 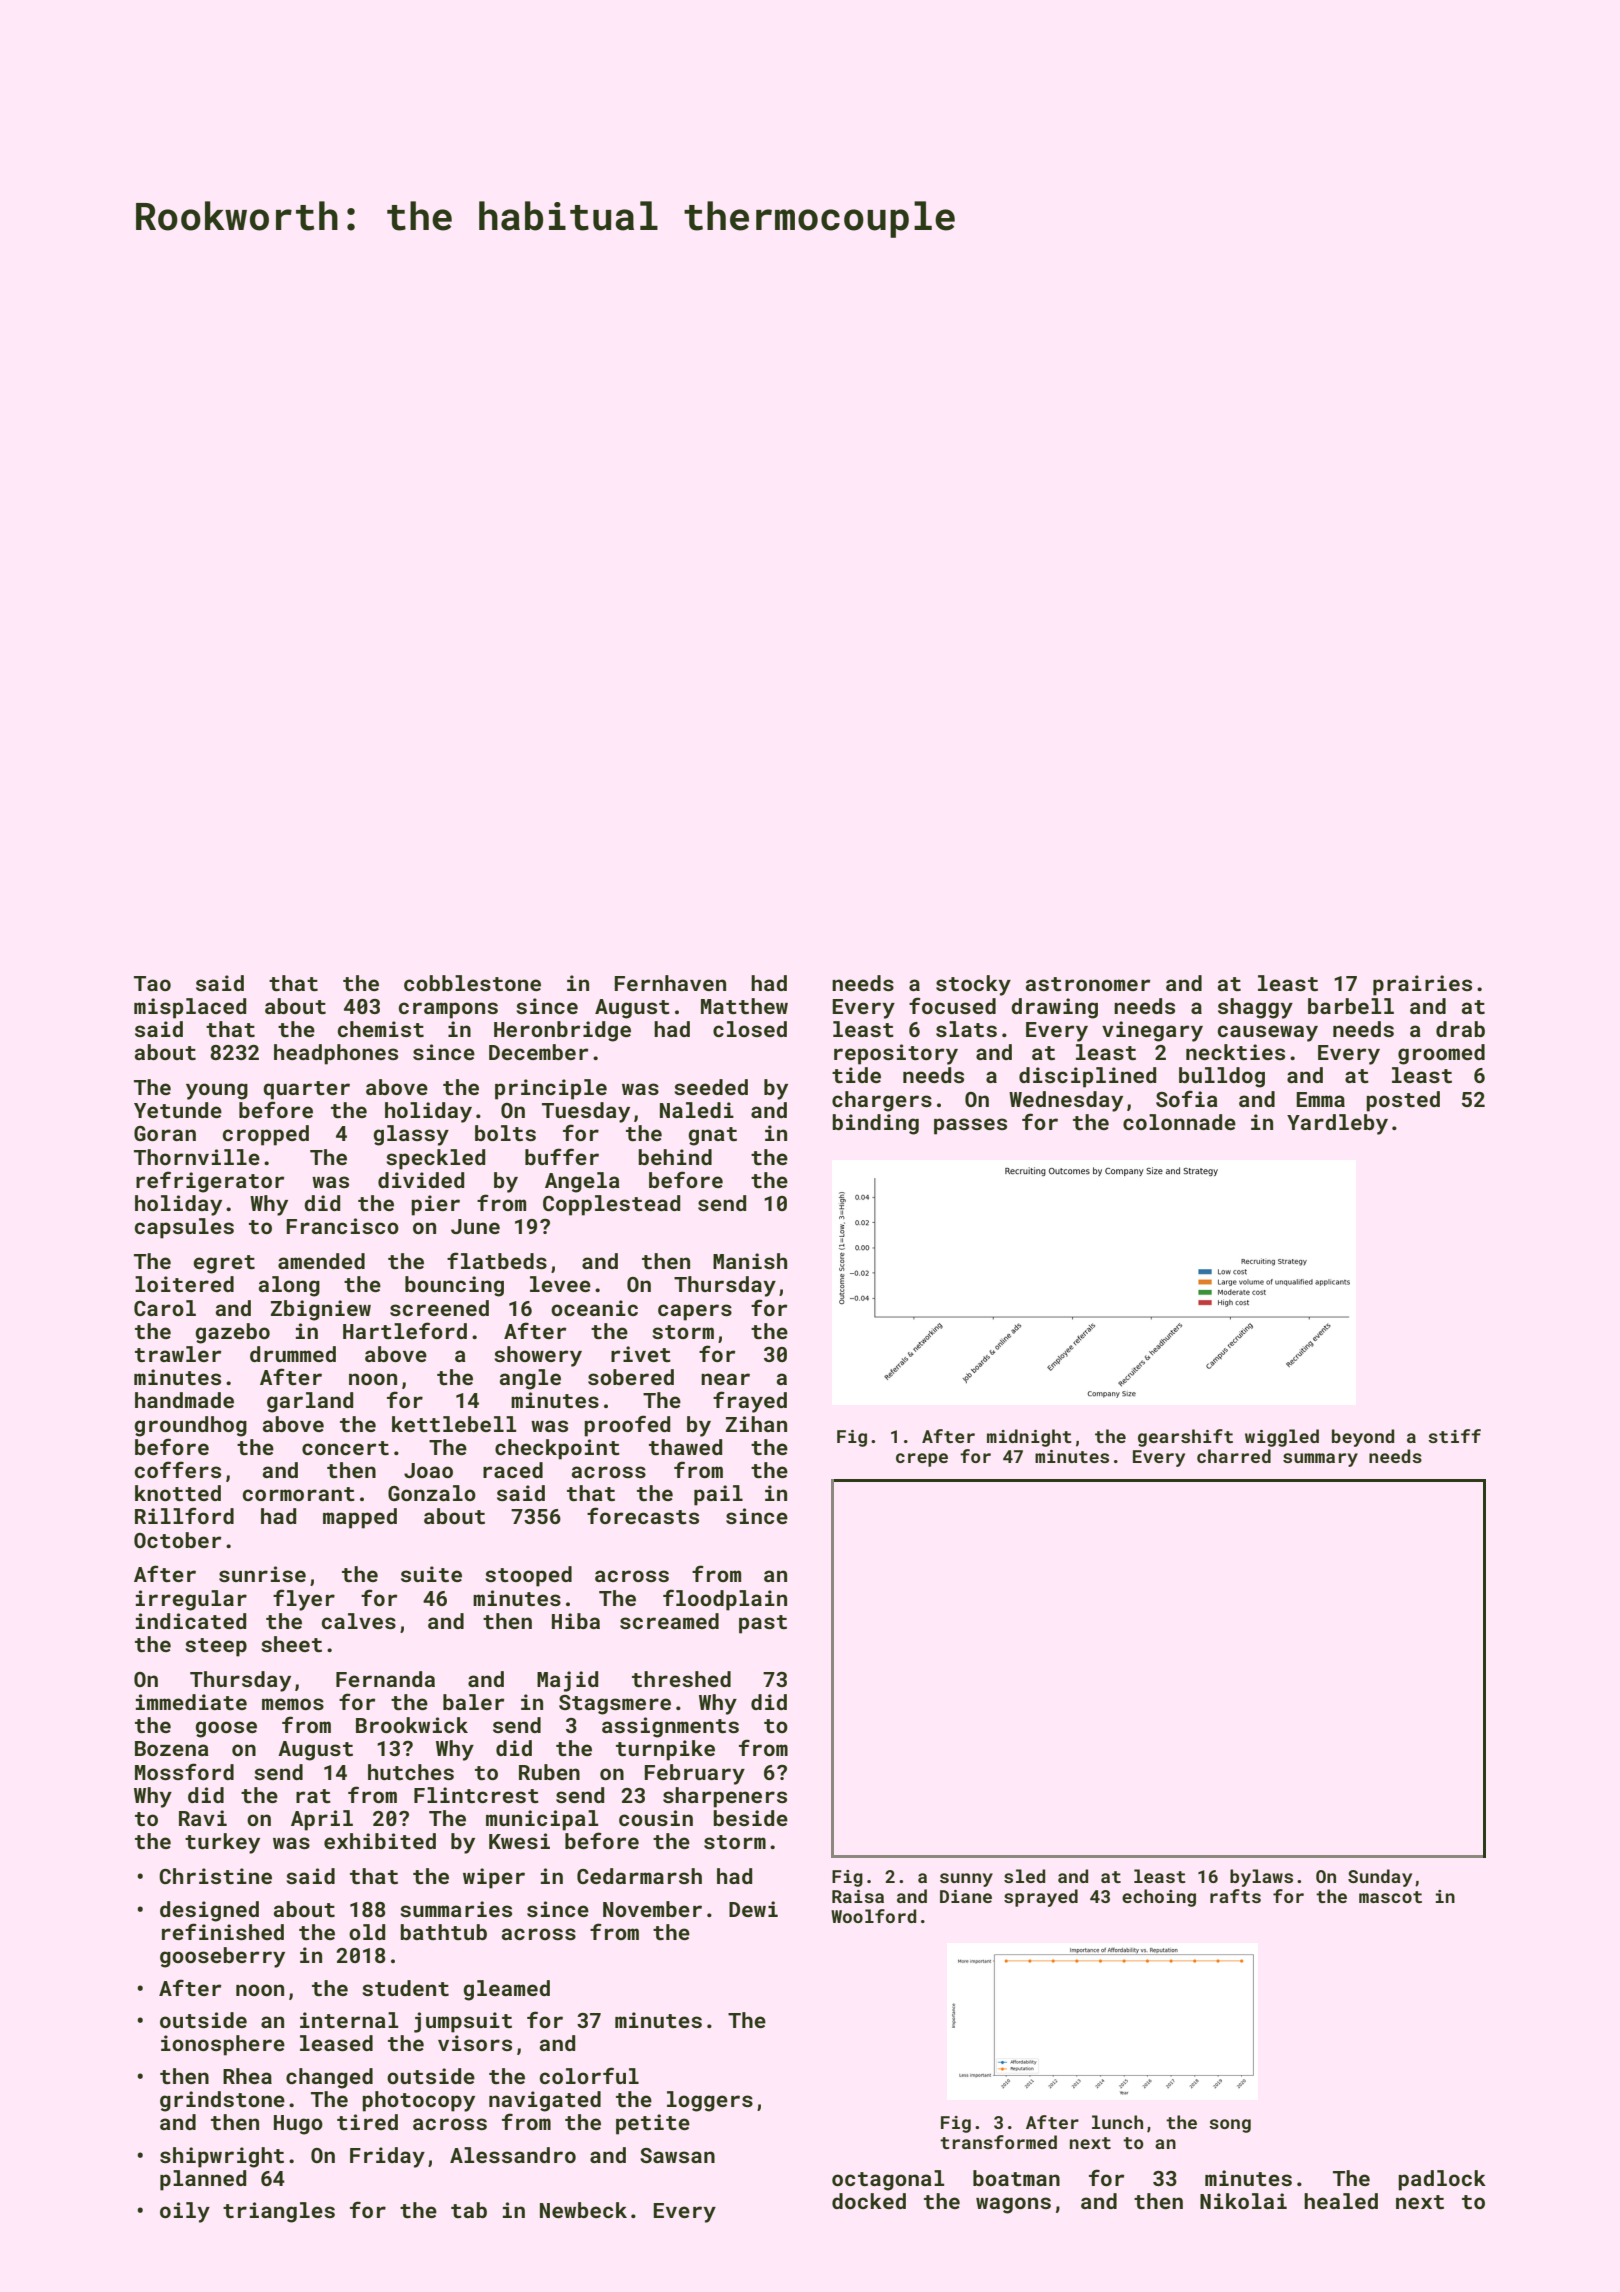 I want to click on levee, so click(x=560, y=1284).
